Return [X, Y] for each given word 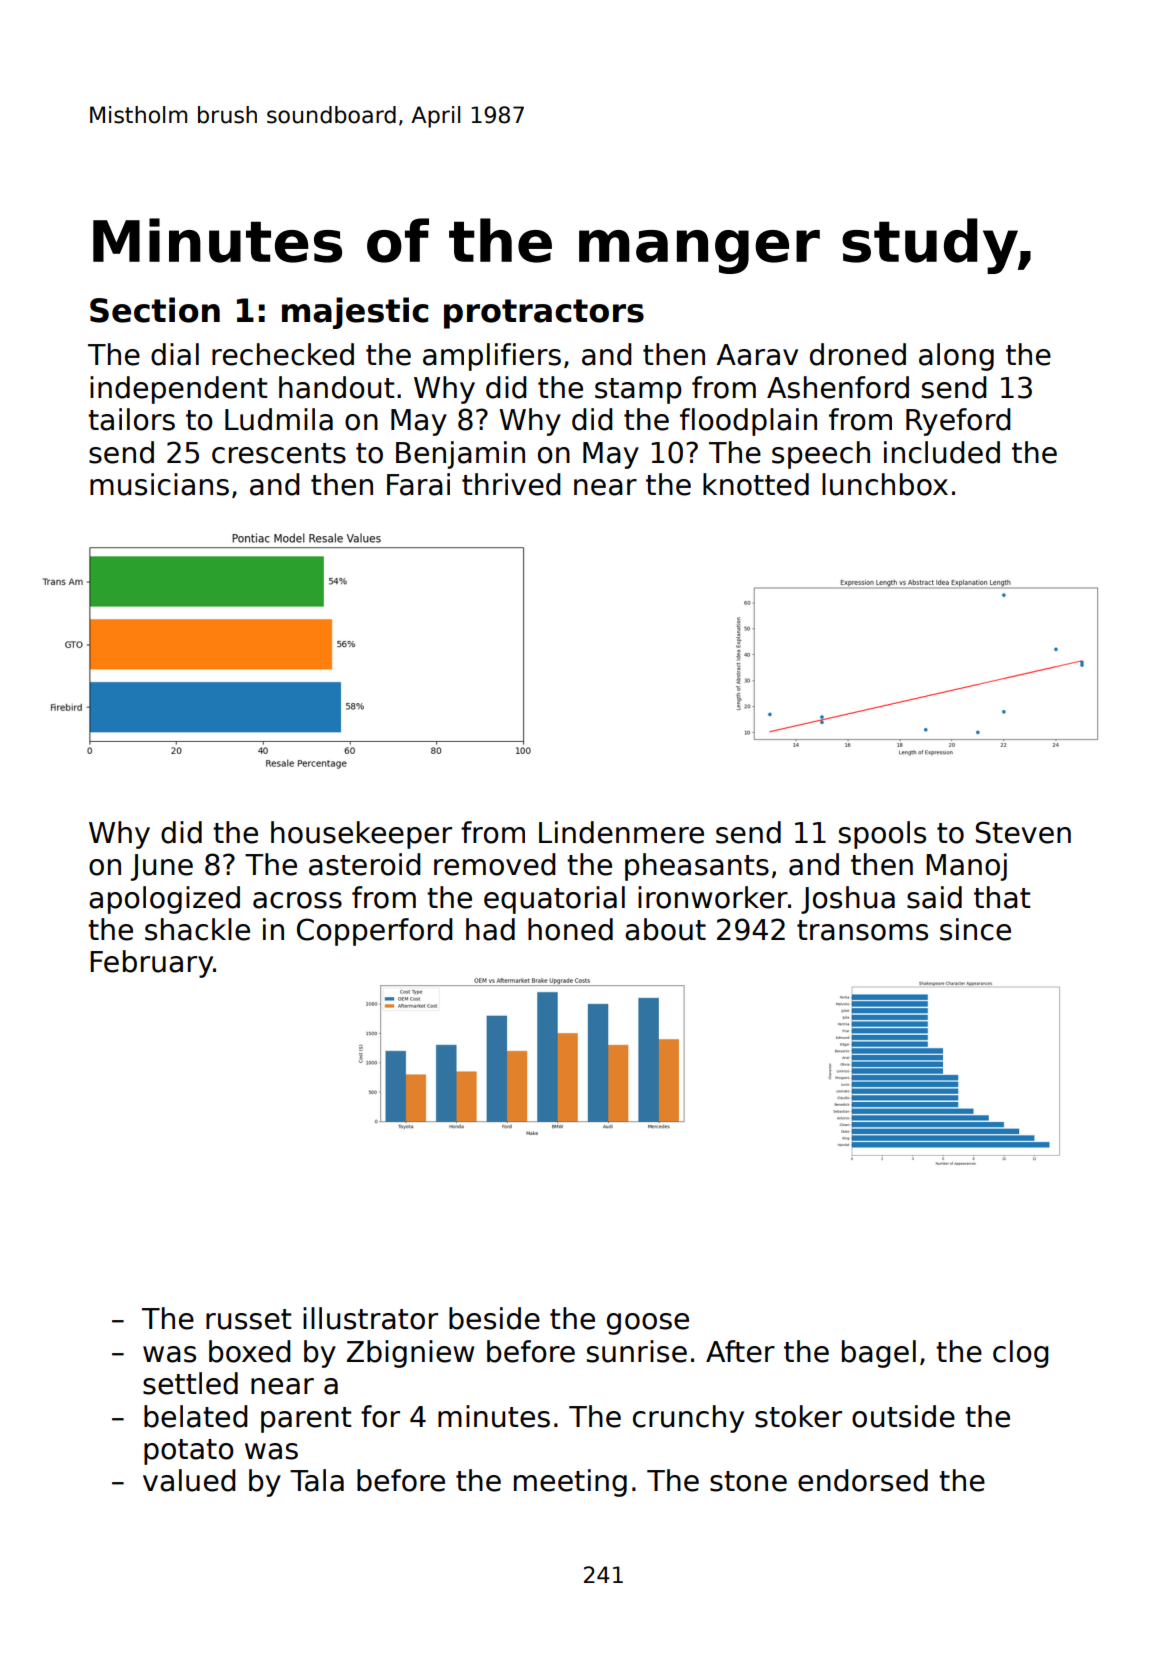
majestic [355, 313]
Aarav [757, 355]
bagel [879, 1354]
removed [494, 864]
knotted [756, 484]
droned [858, 354]
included [942, 452]
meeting [570, 1483]
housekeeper [361, 835]
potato [189, 1452]
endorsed [863, 1480]
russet [248, 1319]
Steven [1023, 832]
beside [494, 1318]
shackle [197, 929]
